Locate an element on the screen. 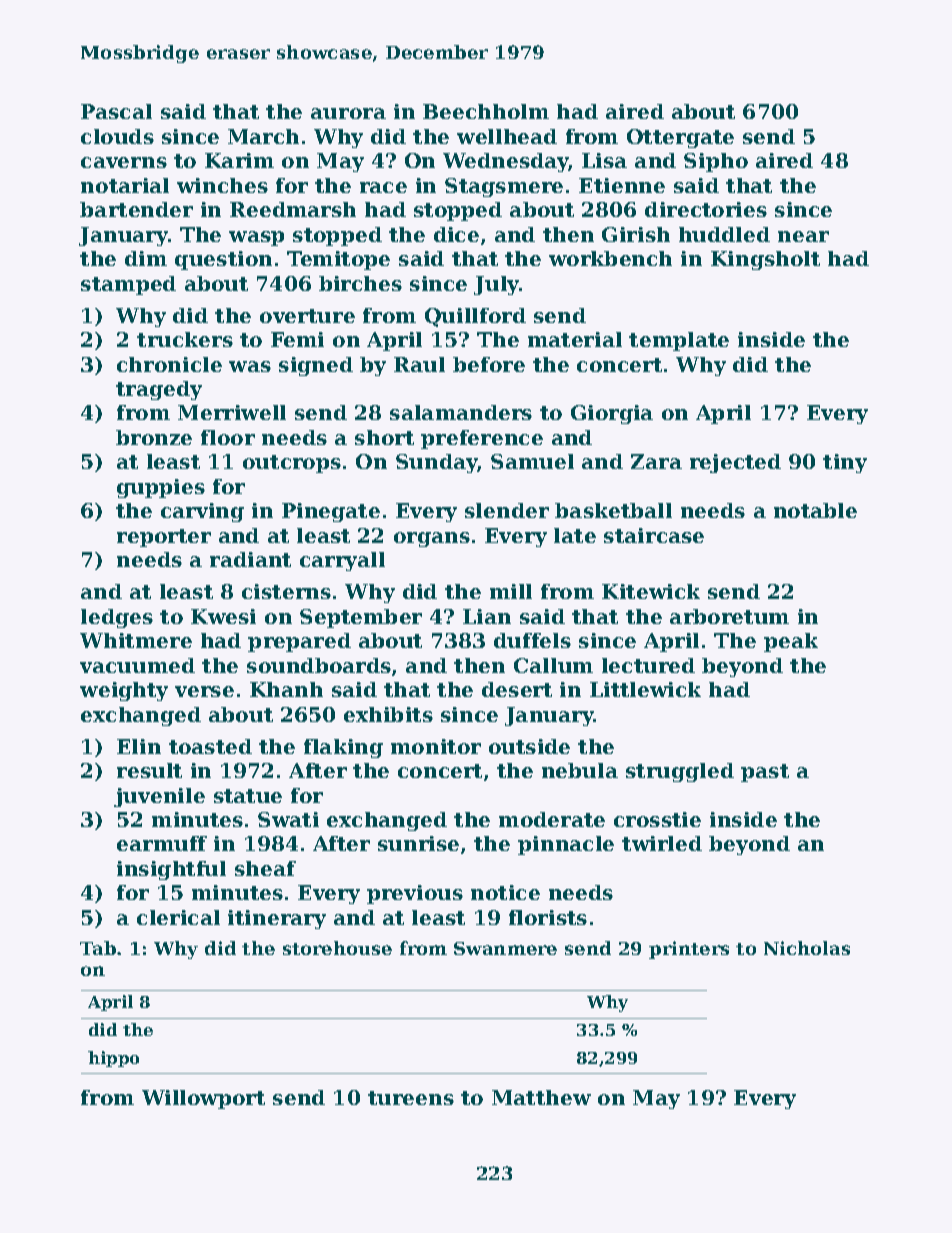 The image size is (952, 1233). Raul is located at coordinates (419, 364).
